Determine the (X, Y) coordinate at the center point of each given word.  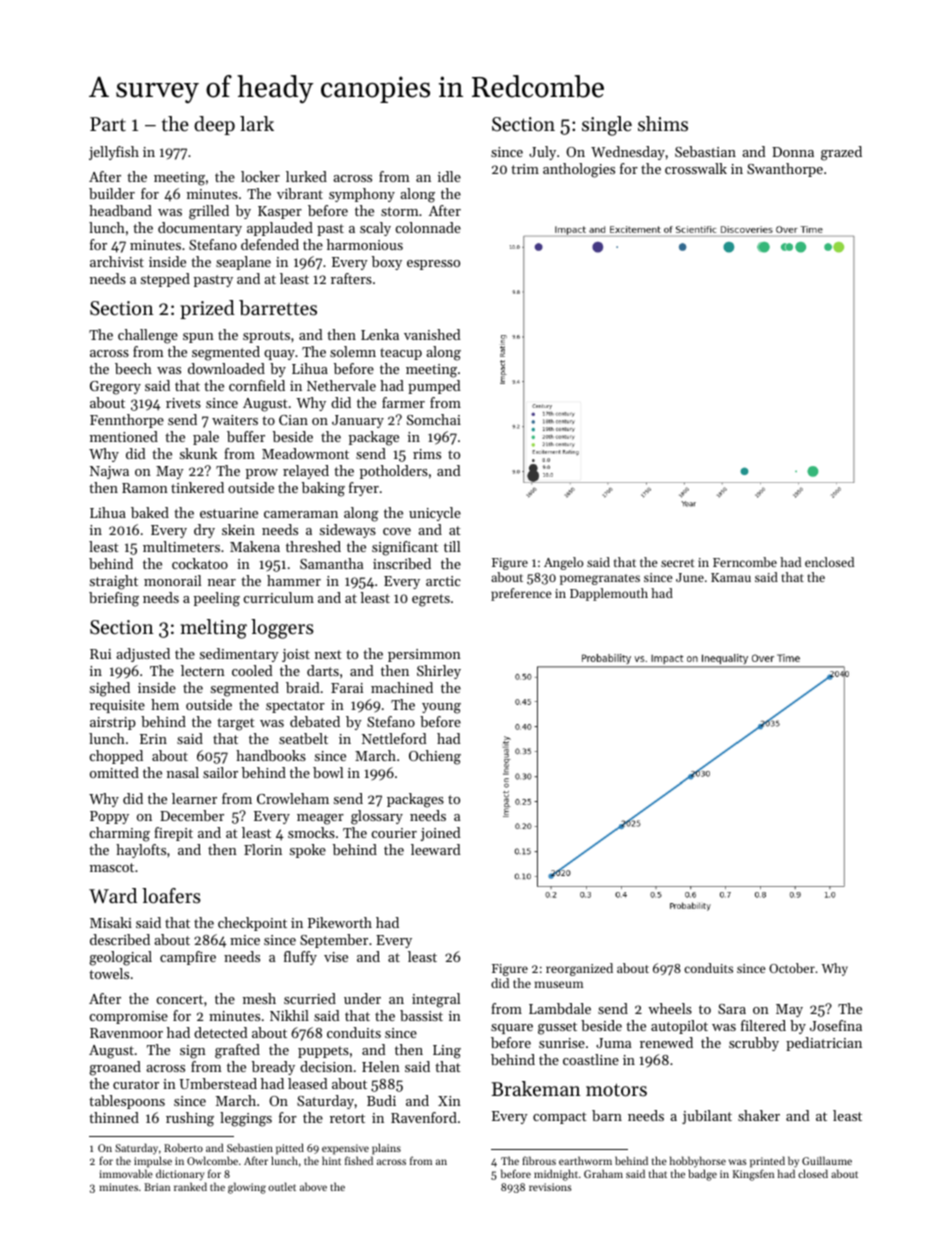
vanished (432, 334)
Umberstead (218, 1083)
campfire (188, 958)
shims (663, 124)
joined (441, 834)
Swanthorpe (785, 170)
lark (257, 123)
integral (436, 1000)
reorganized (579, 969)
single (607, 126)
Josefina (836, 1025)
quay (279, 355)
